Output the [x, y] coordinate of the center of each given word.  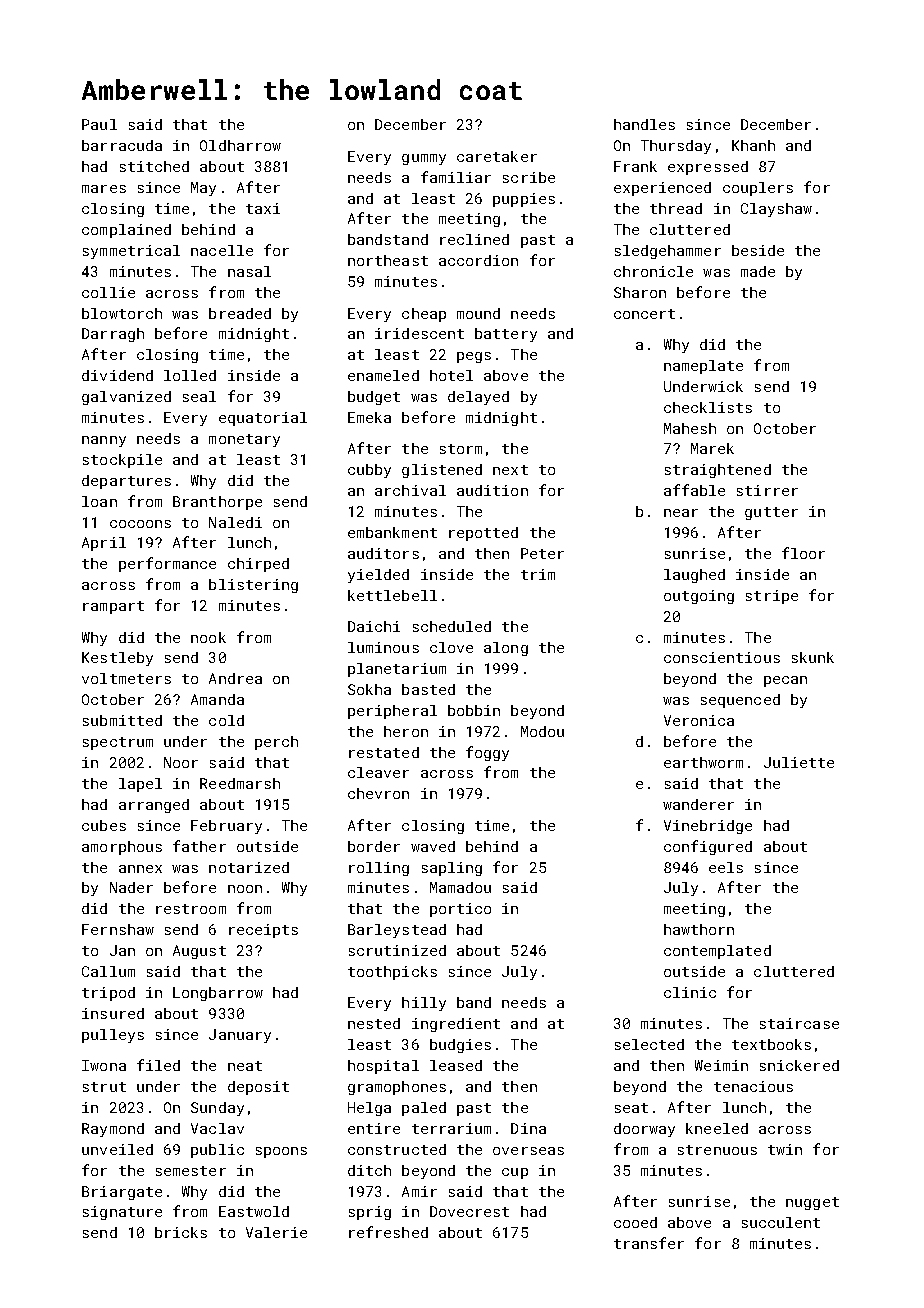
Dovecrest [469, 1211]
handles [644, 124]
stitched [154, 166]
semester [191, 1171]
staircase [799, 1023]
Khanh [753, 145]
